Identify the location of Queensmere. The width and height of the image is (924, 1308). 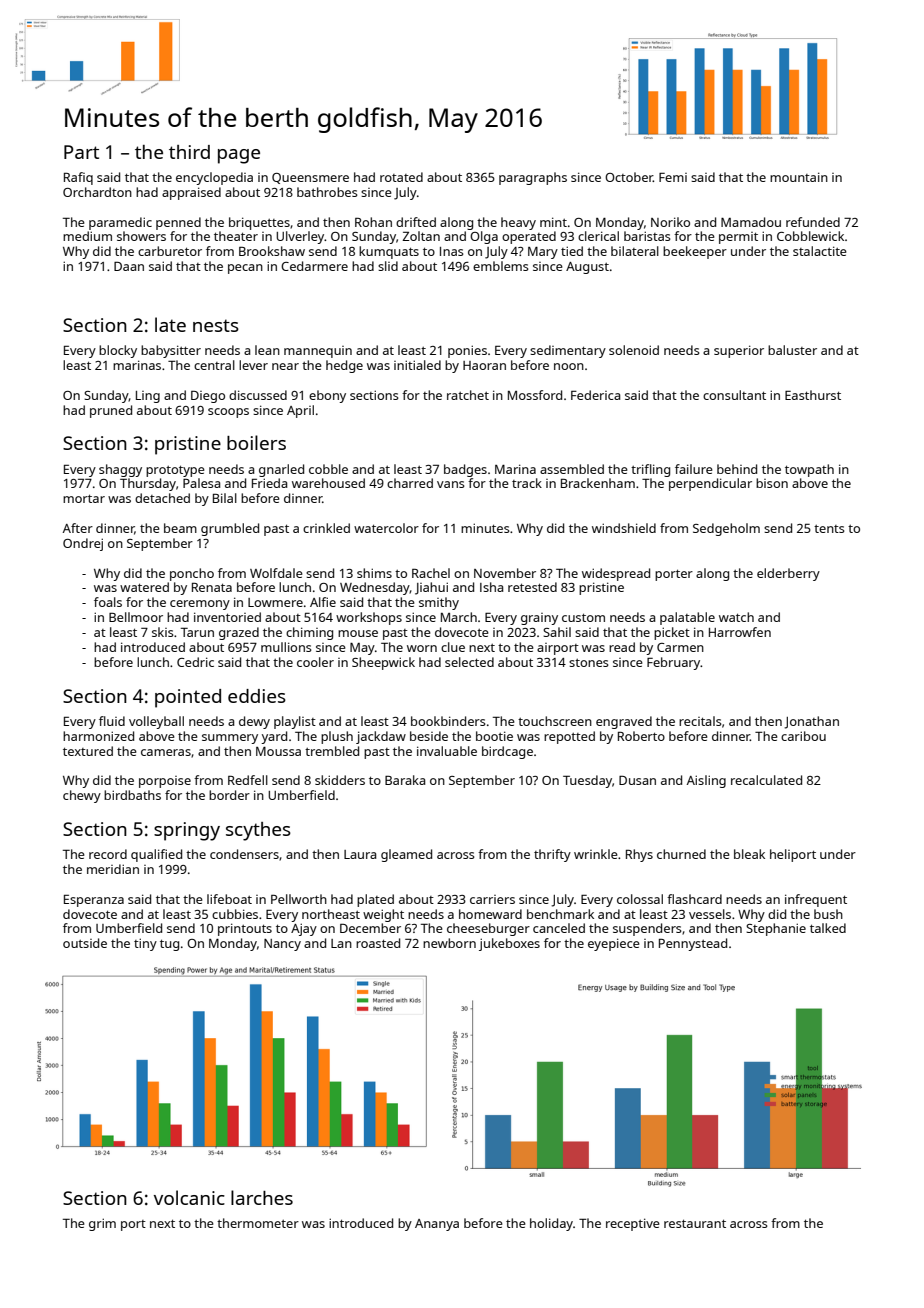
(310, 178).
